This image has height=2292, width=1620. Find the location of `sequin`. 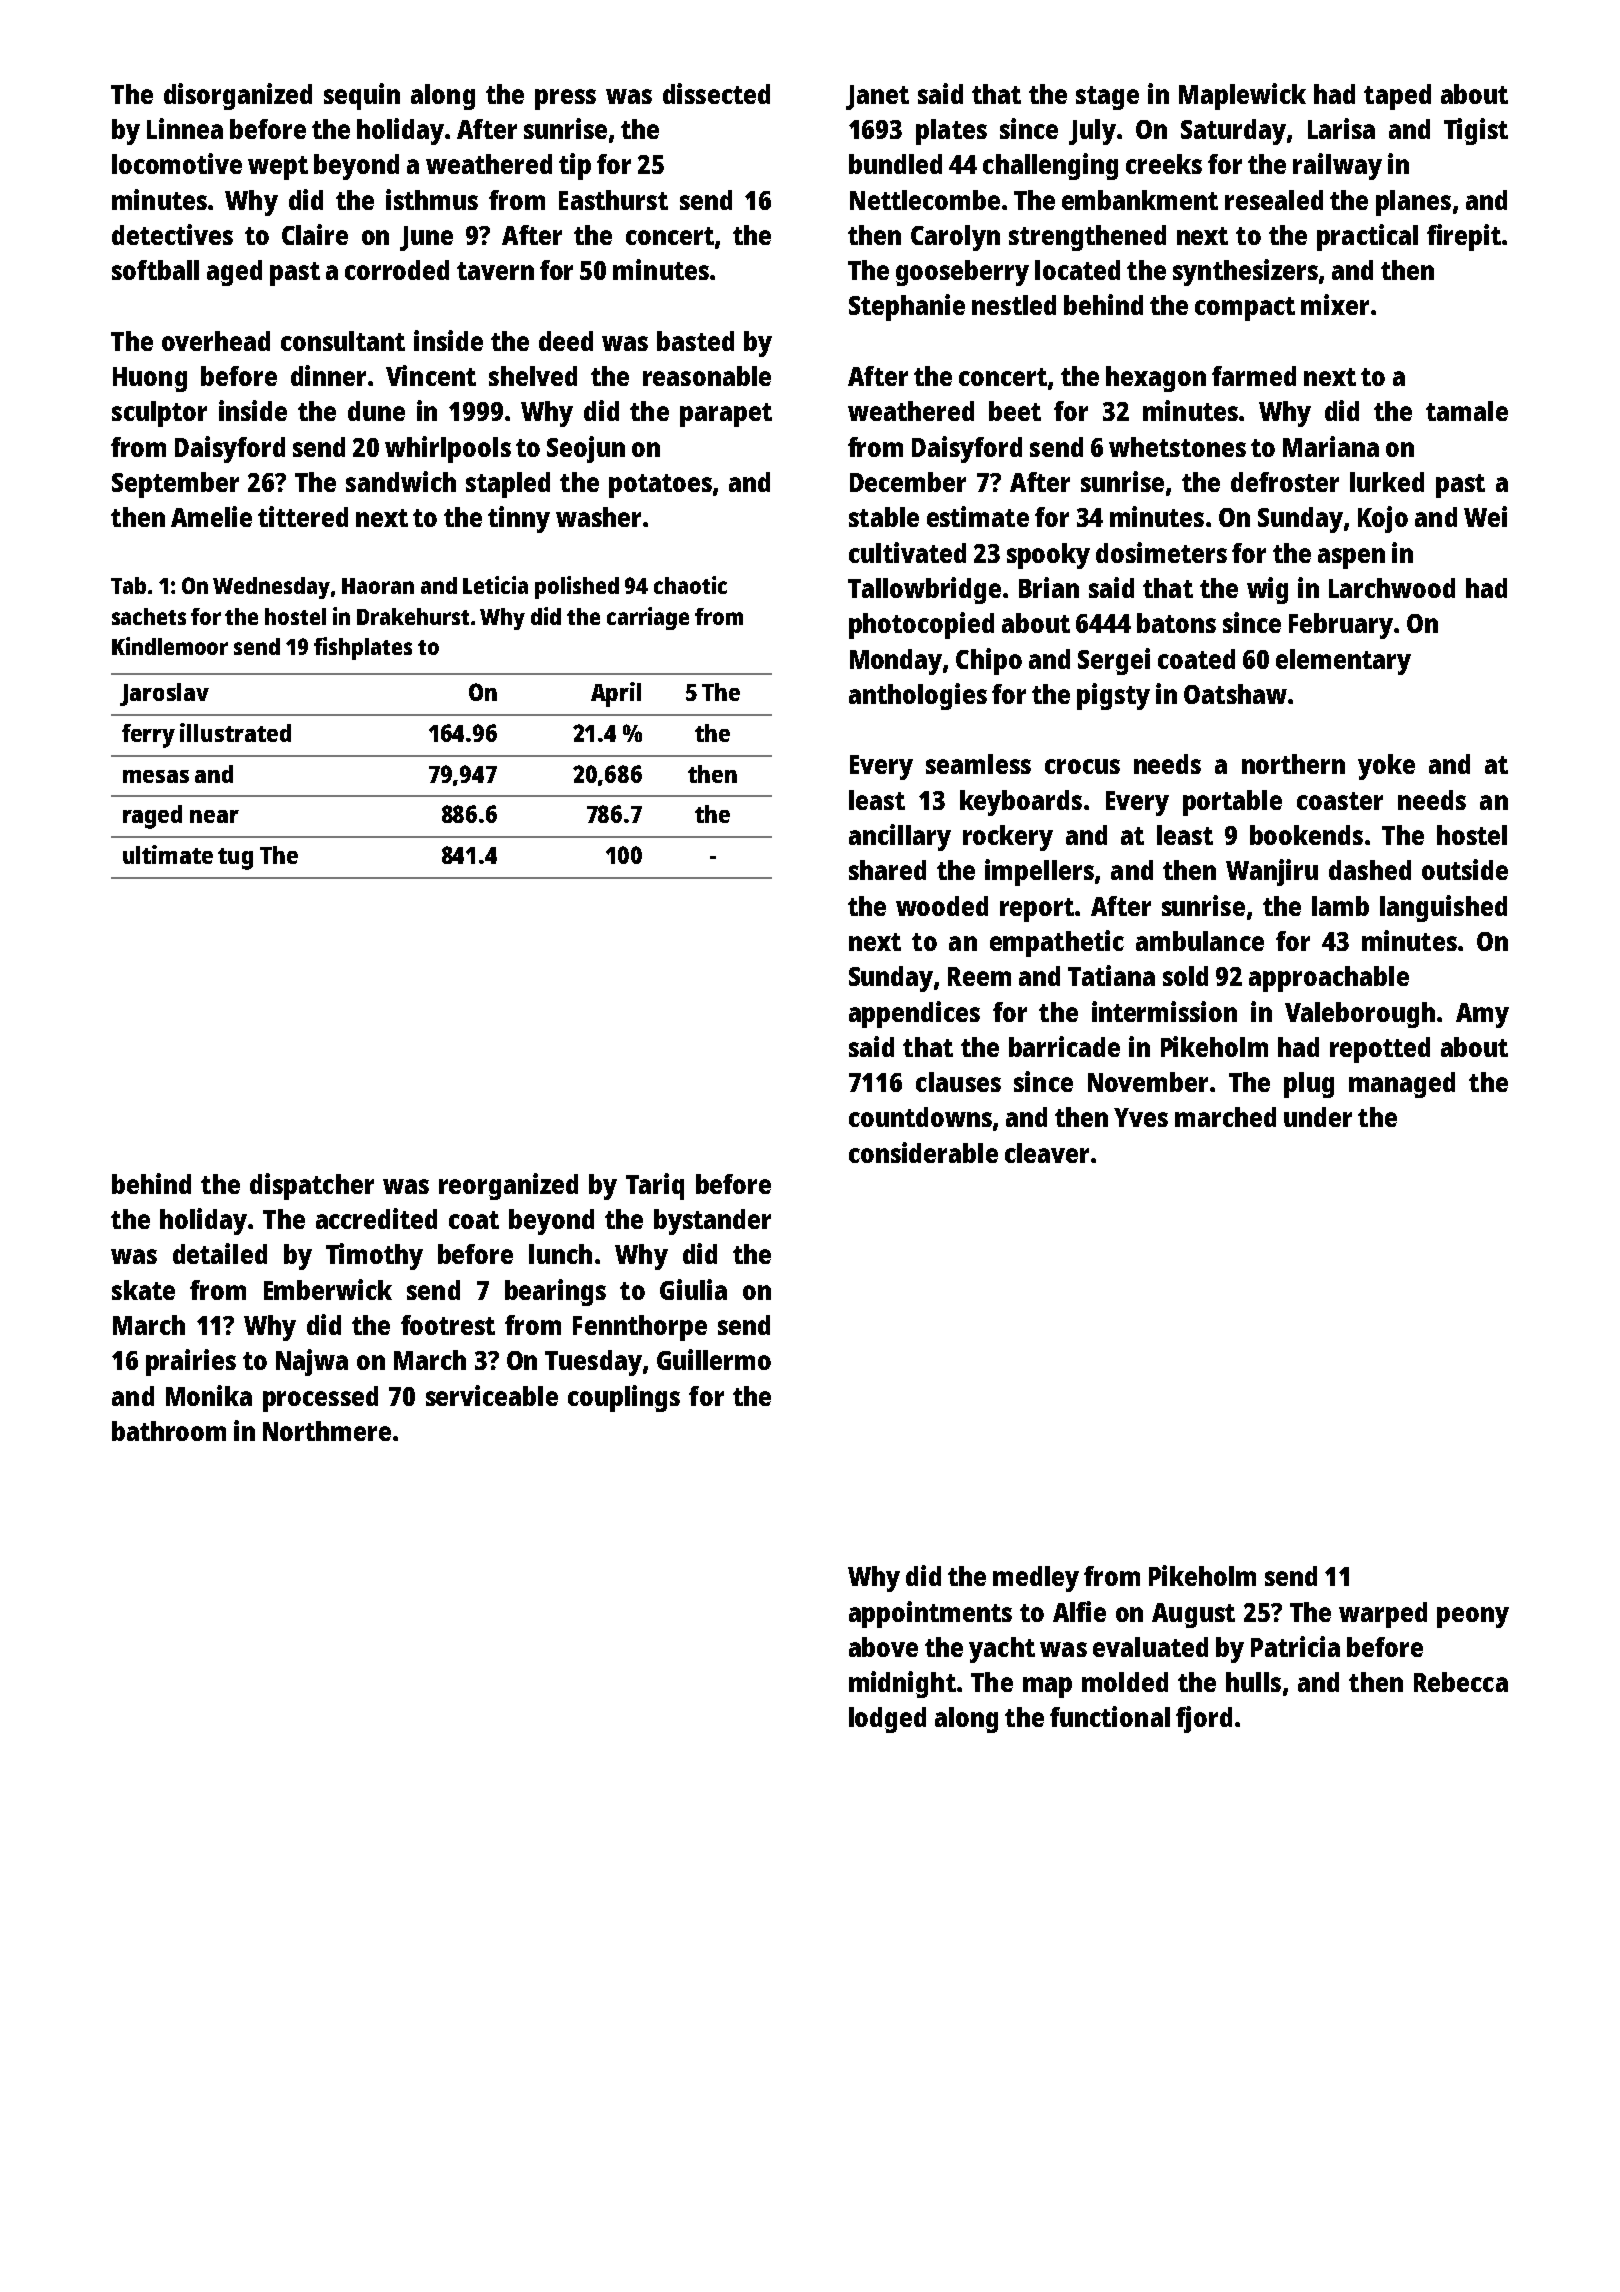

sequin is located at coordinates (362, 96).
